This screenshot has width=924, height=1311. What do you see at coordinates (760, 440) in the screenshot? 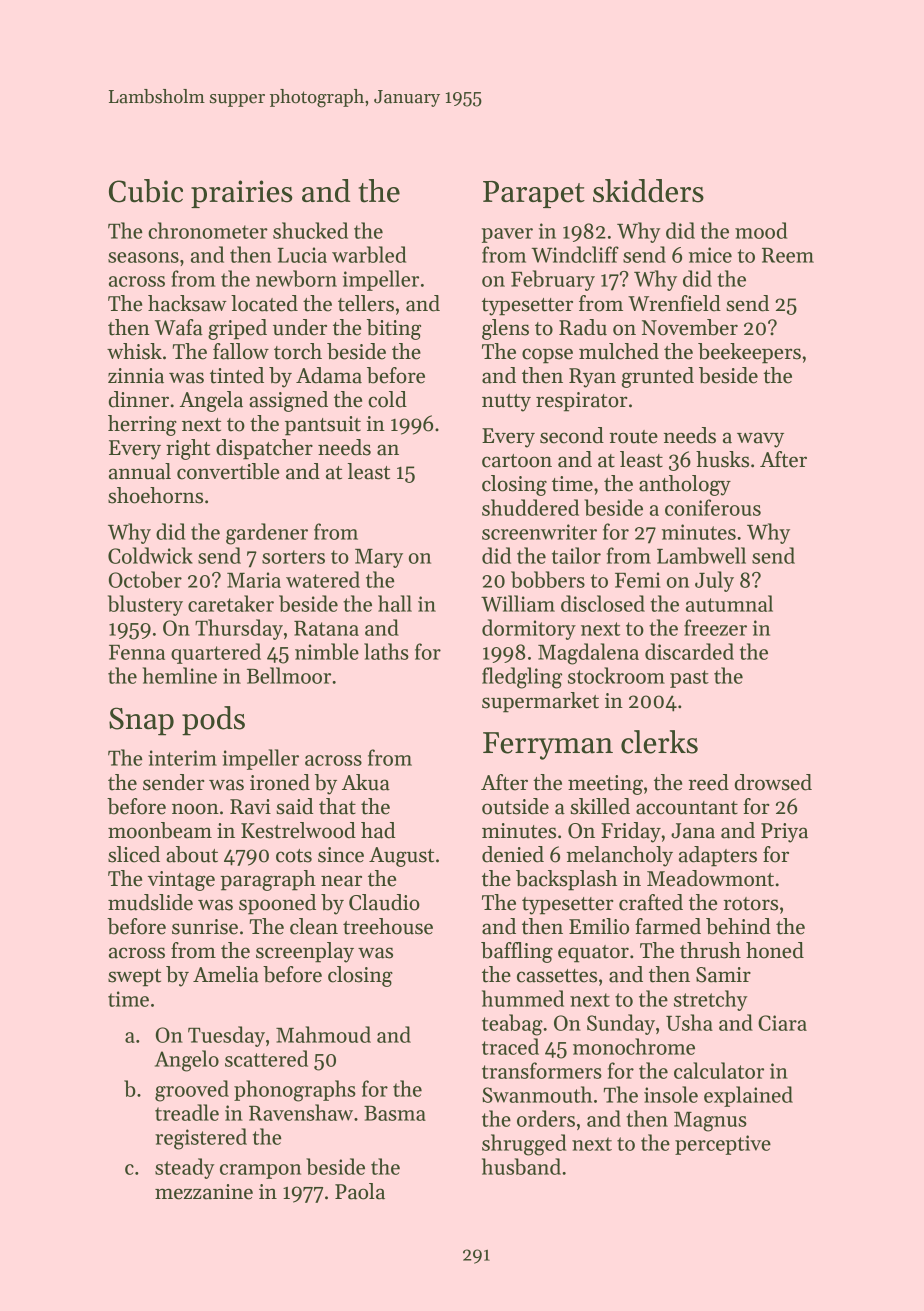
I see `wavy` at bounding box center [760, 440].
